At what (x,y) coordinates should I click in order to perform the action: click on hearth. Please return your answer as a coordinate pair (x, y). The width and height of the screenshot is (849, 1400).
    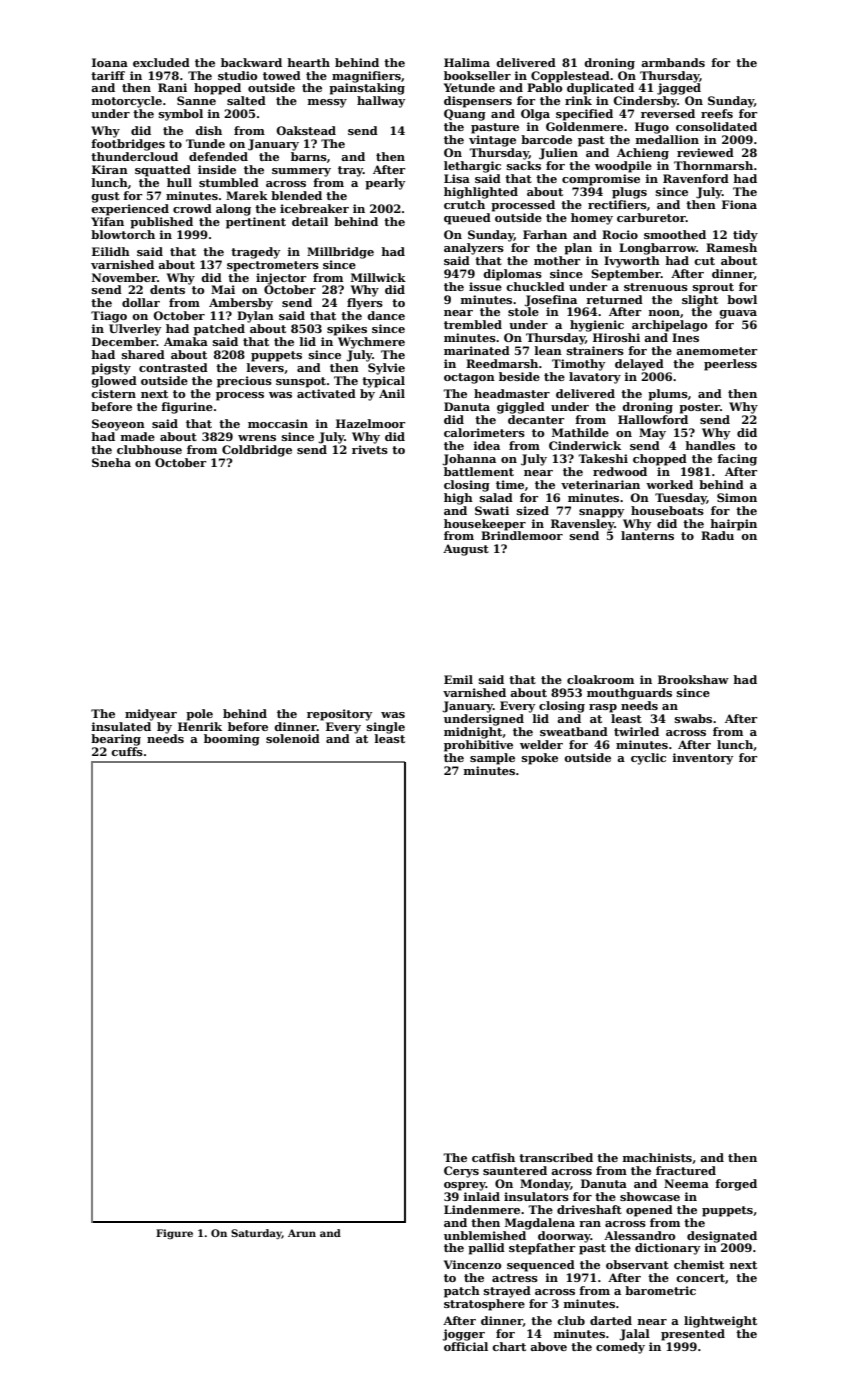
    Looking at the image, I should click on (308, 62).
